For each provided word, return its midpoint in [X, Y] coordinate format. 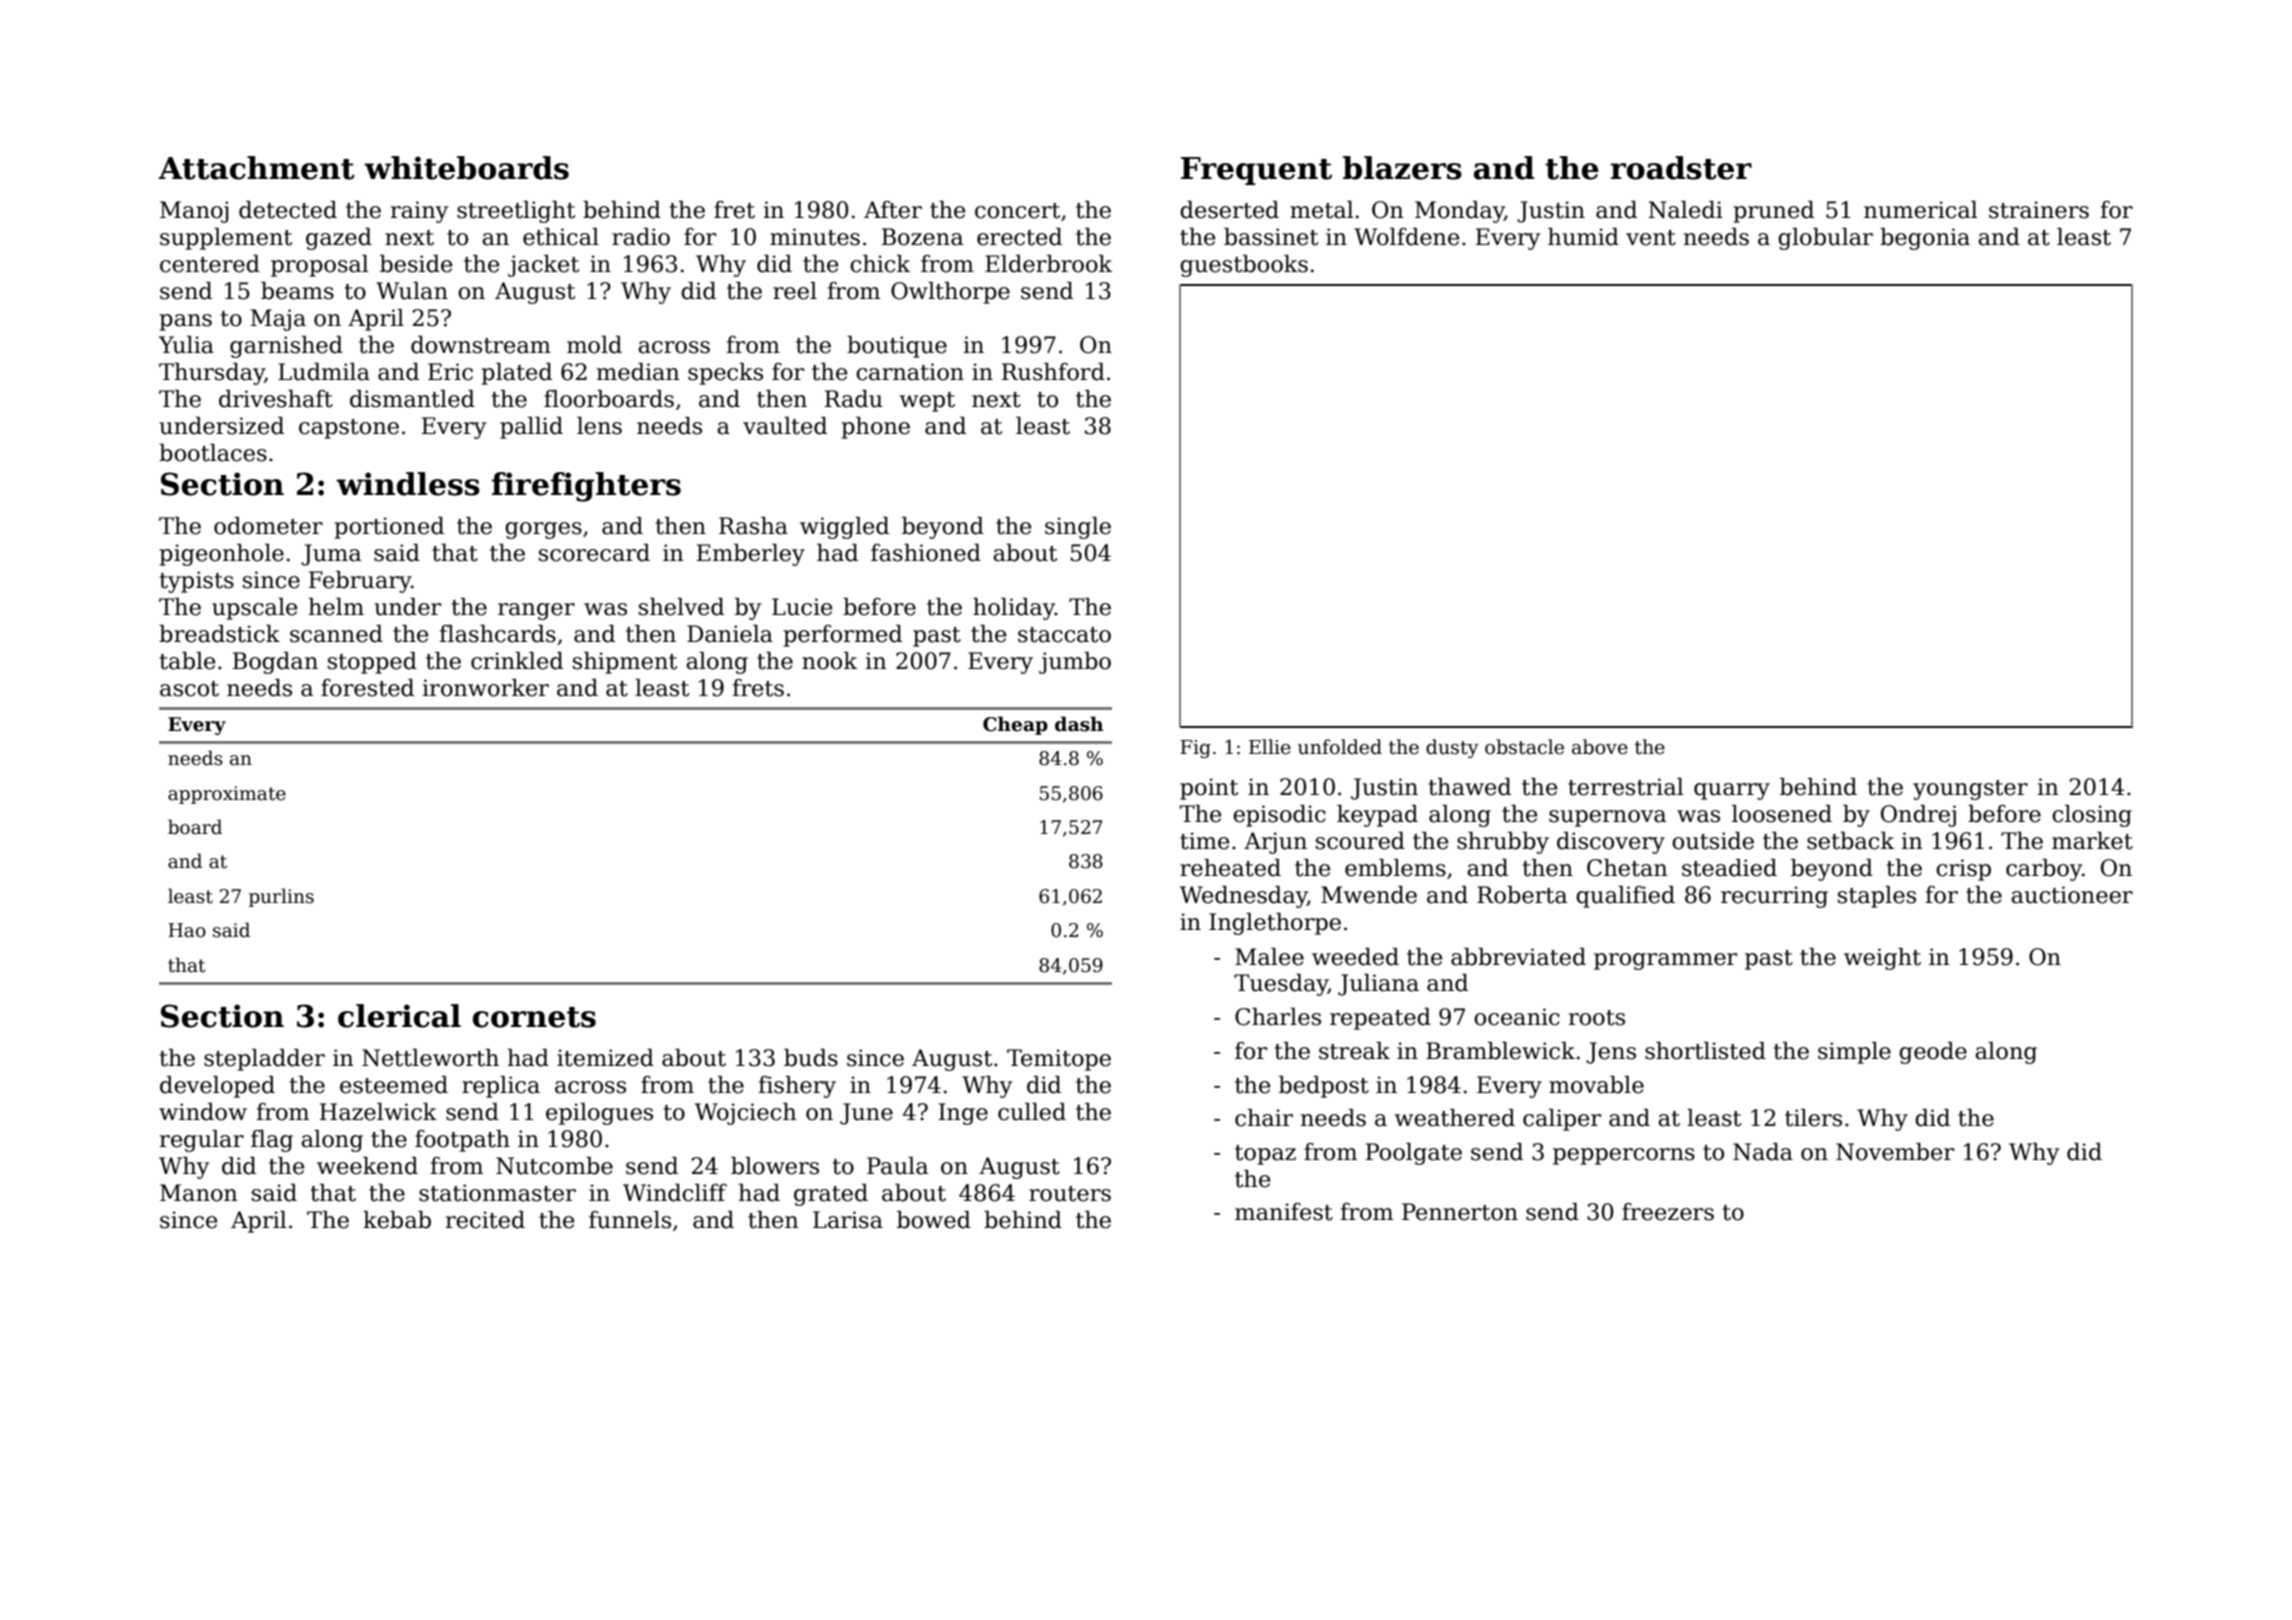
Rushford [1053, 372]
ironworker [485, 688]
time [1204, 841]
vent [1651, 238]
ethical [561, 237]
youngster [1970, 790]
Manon [199, 1193]
